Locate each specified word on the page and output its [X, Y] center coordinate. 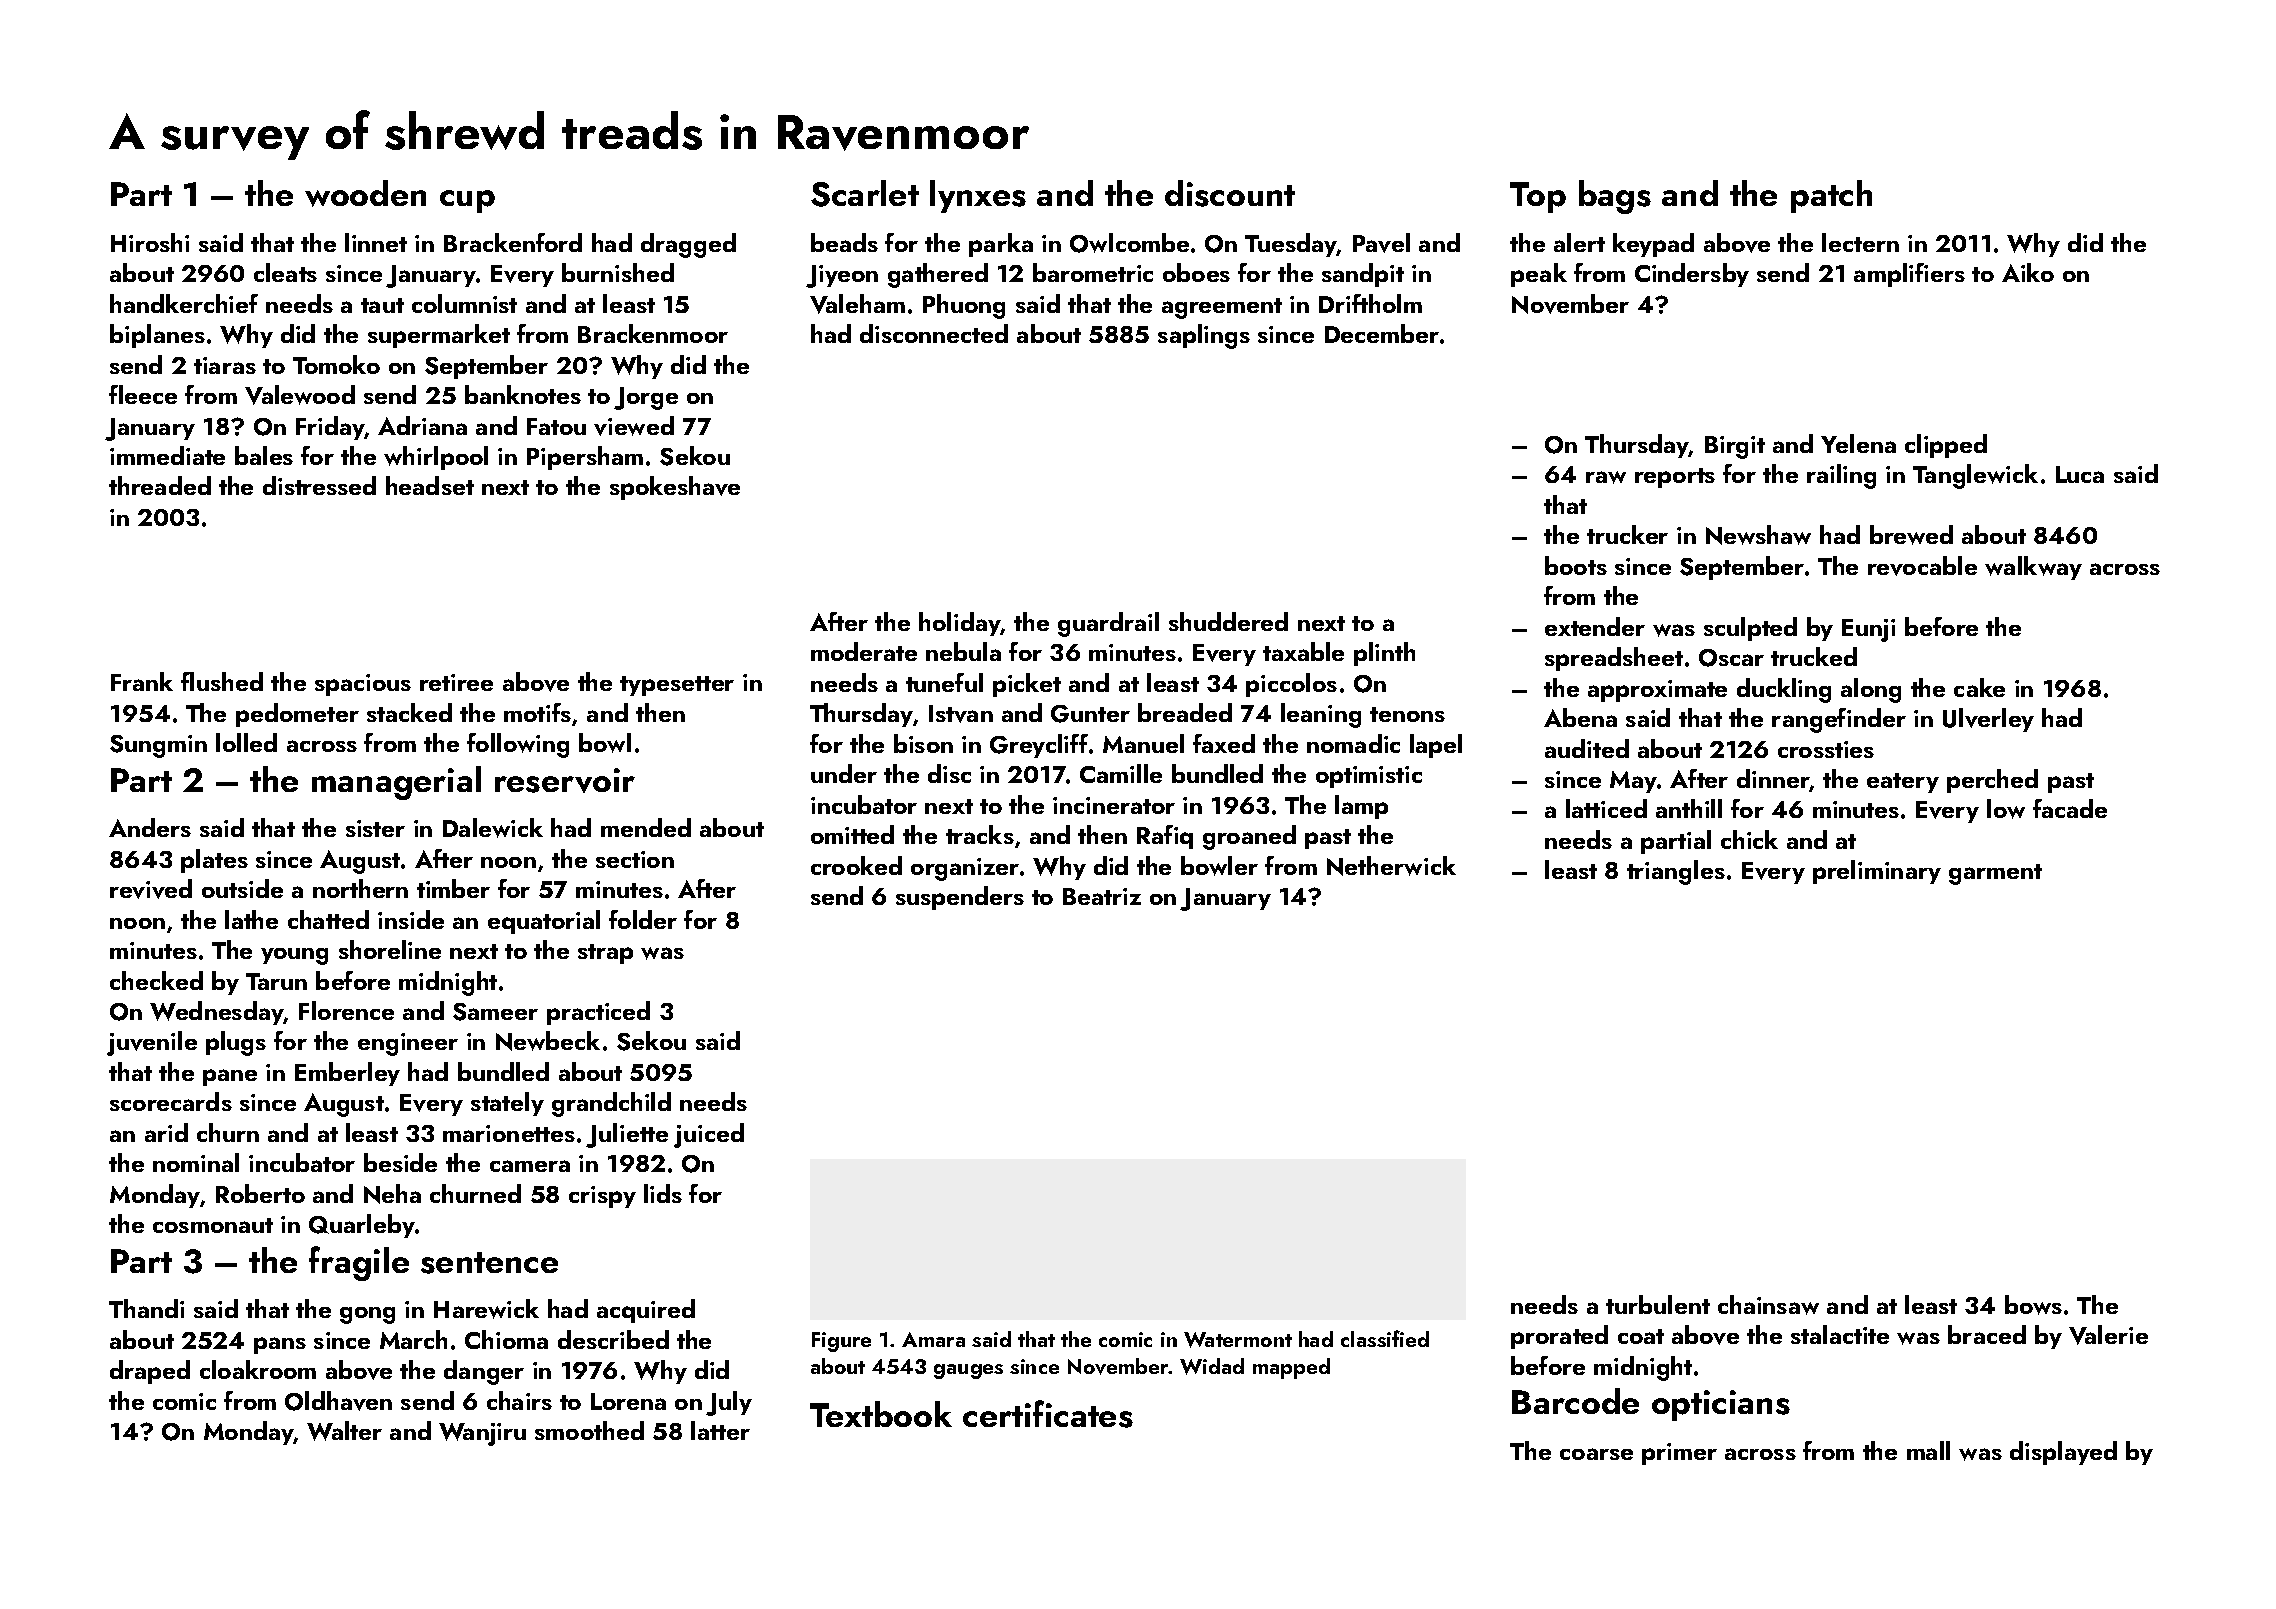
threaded [160, 485]
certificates [1048, 1414]
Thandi [146, 1308]
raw [1606, 477]
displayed [2063, 1453]
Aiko [2028, 272]
